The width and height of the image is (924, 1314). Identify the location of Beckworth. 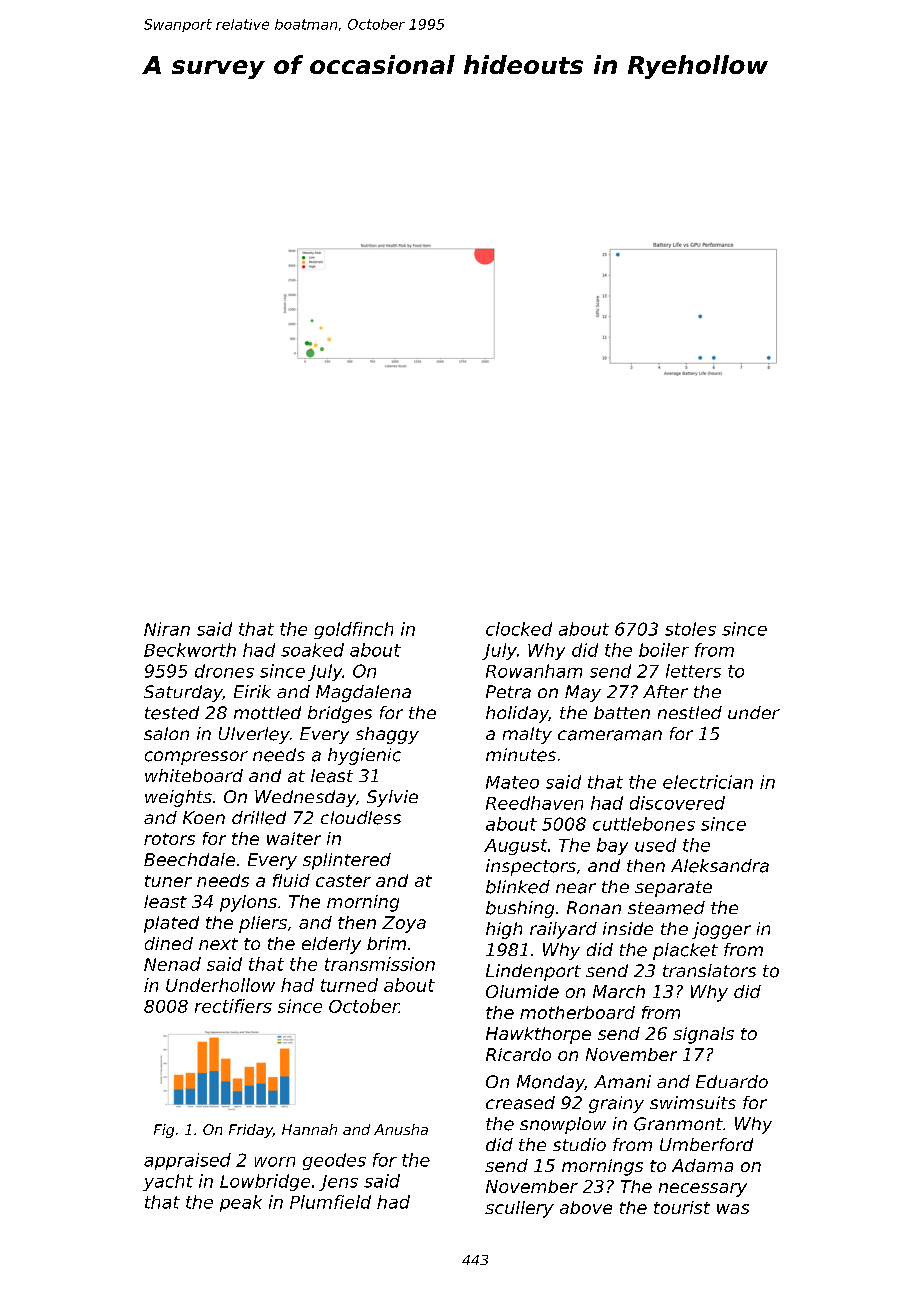
(190, 650).
